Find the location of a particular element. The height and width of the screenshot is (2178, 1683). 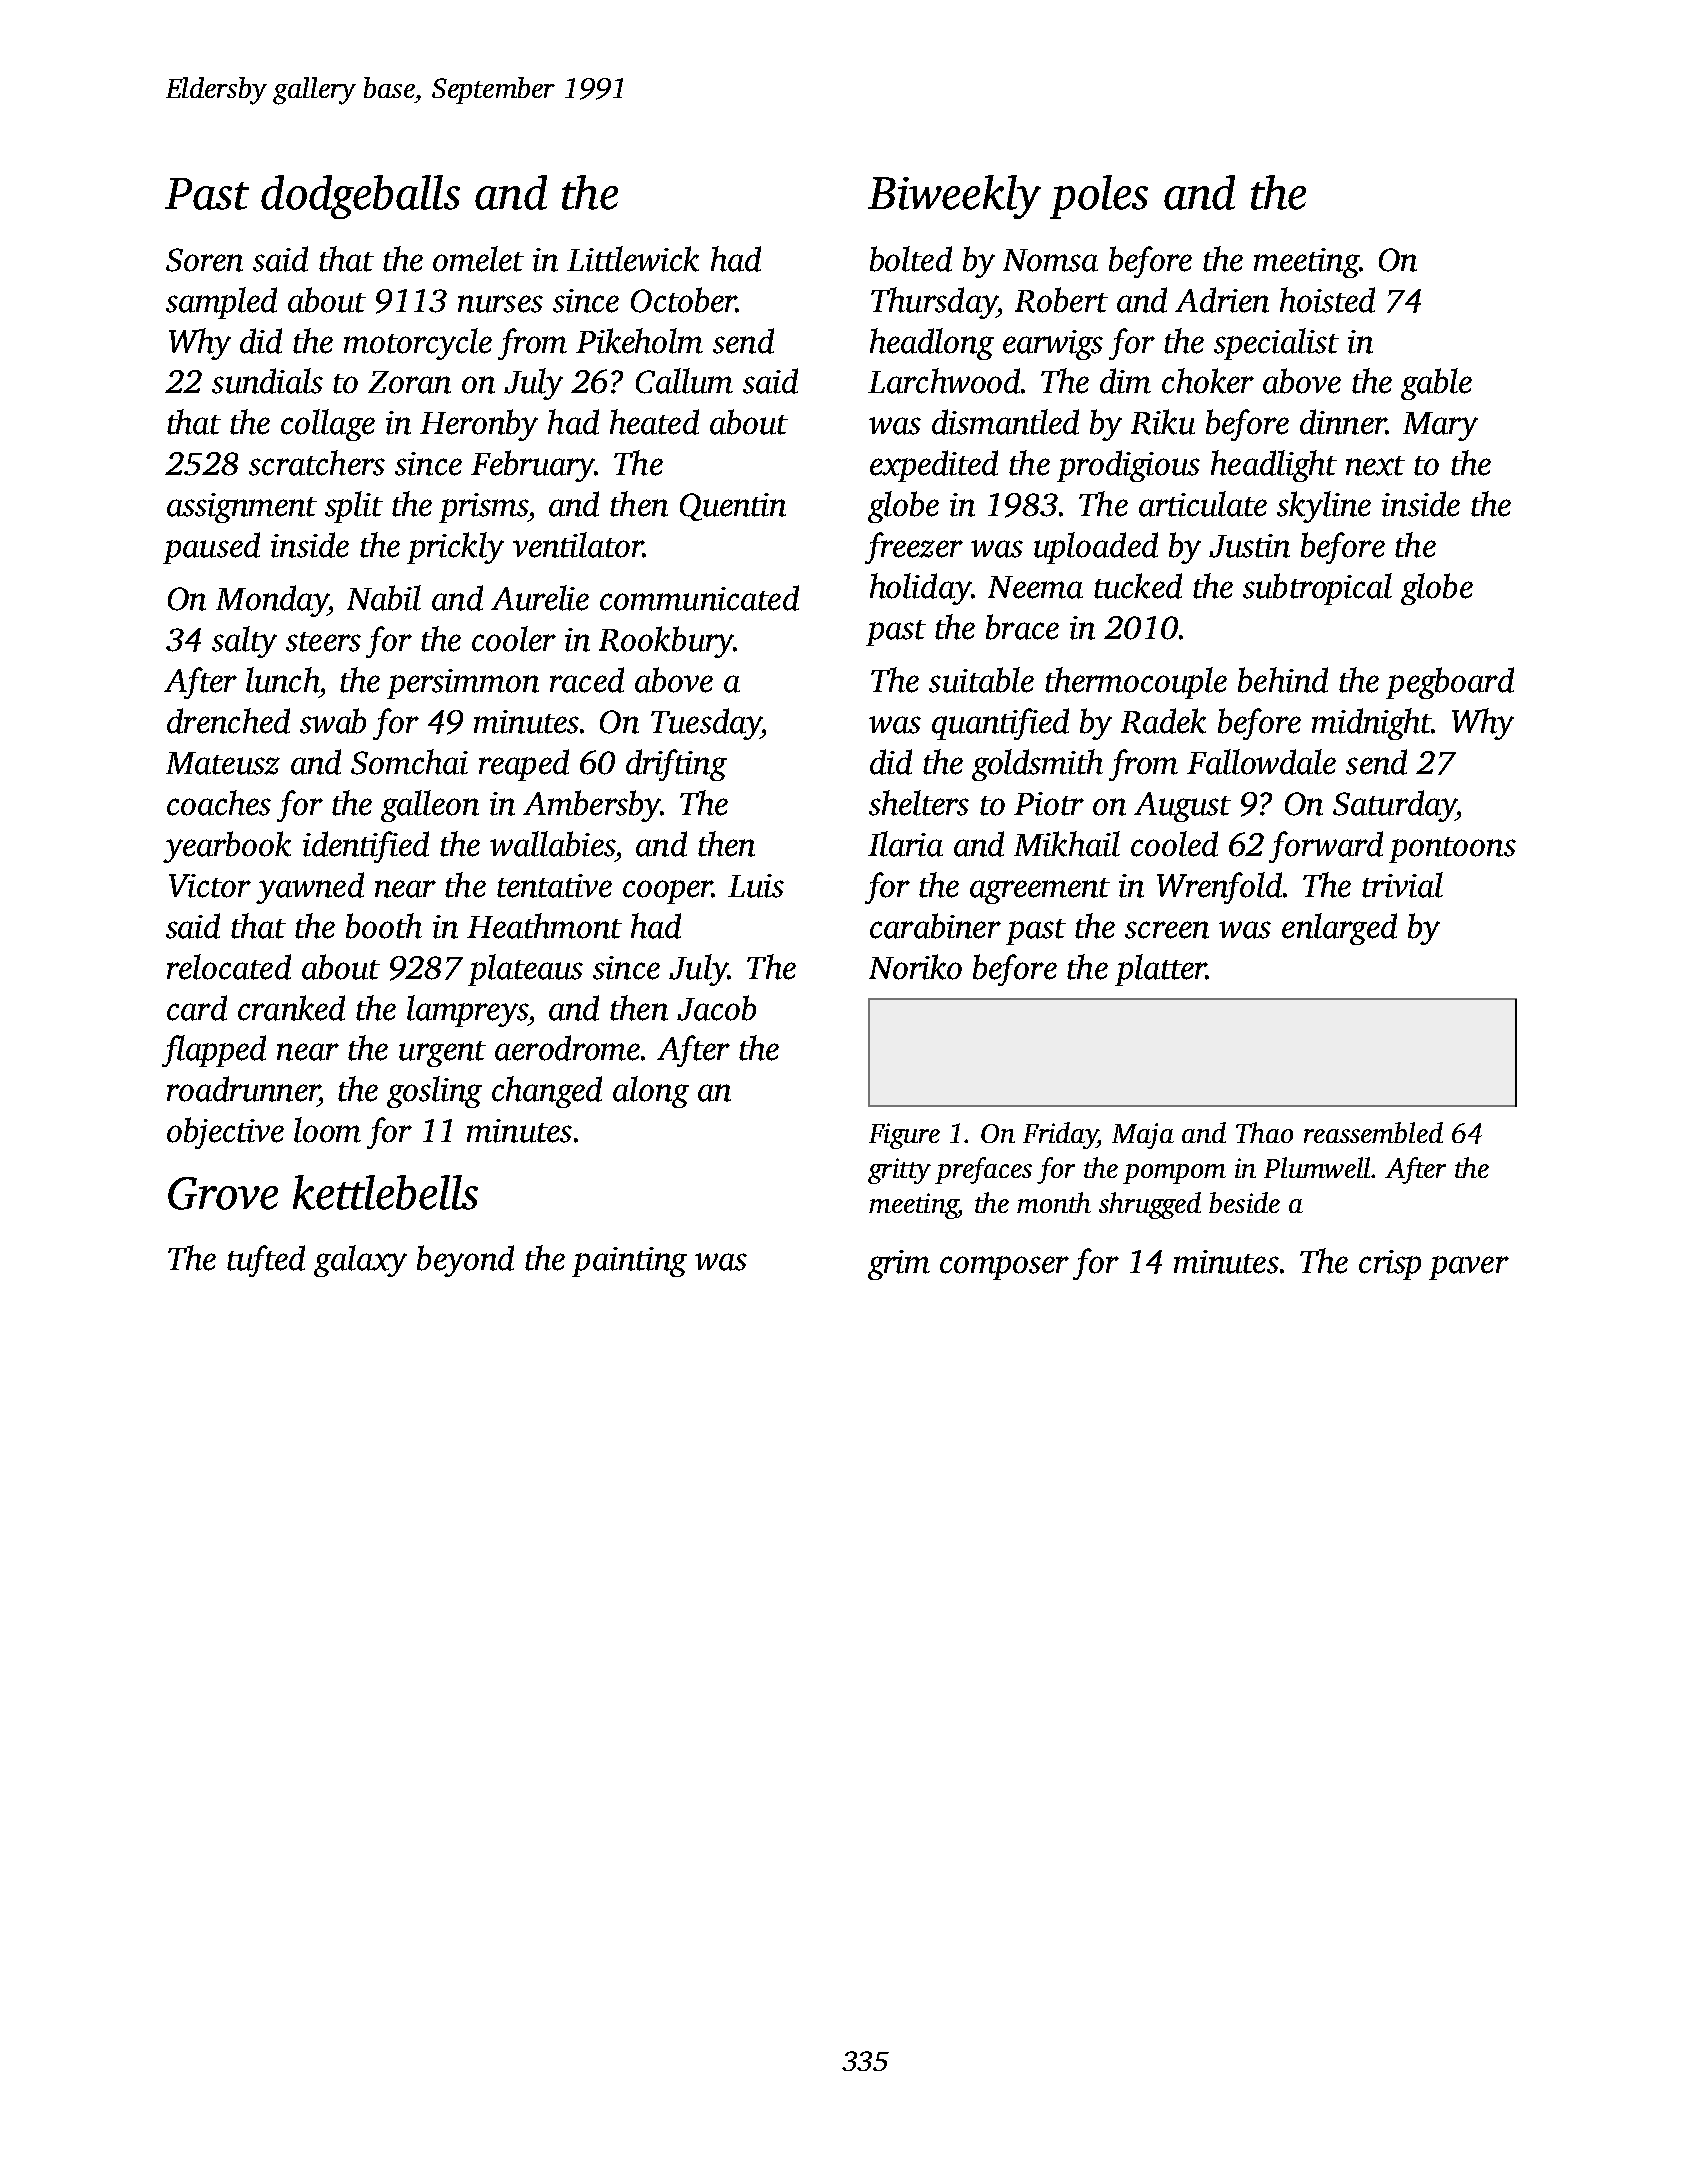

loom is located at coordinates (327, 1130).
